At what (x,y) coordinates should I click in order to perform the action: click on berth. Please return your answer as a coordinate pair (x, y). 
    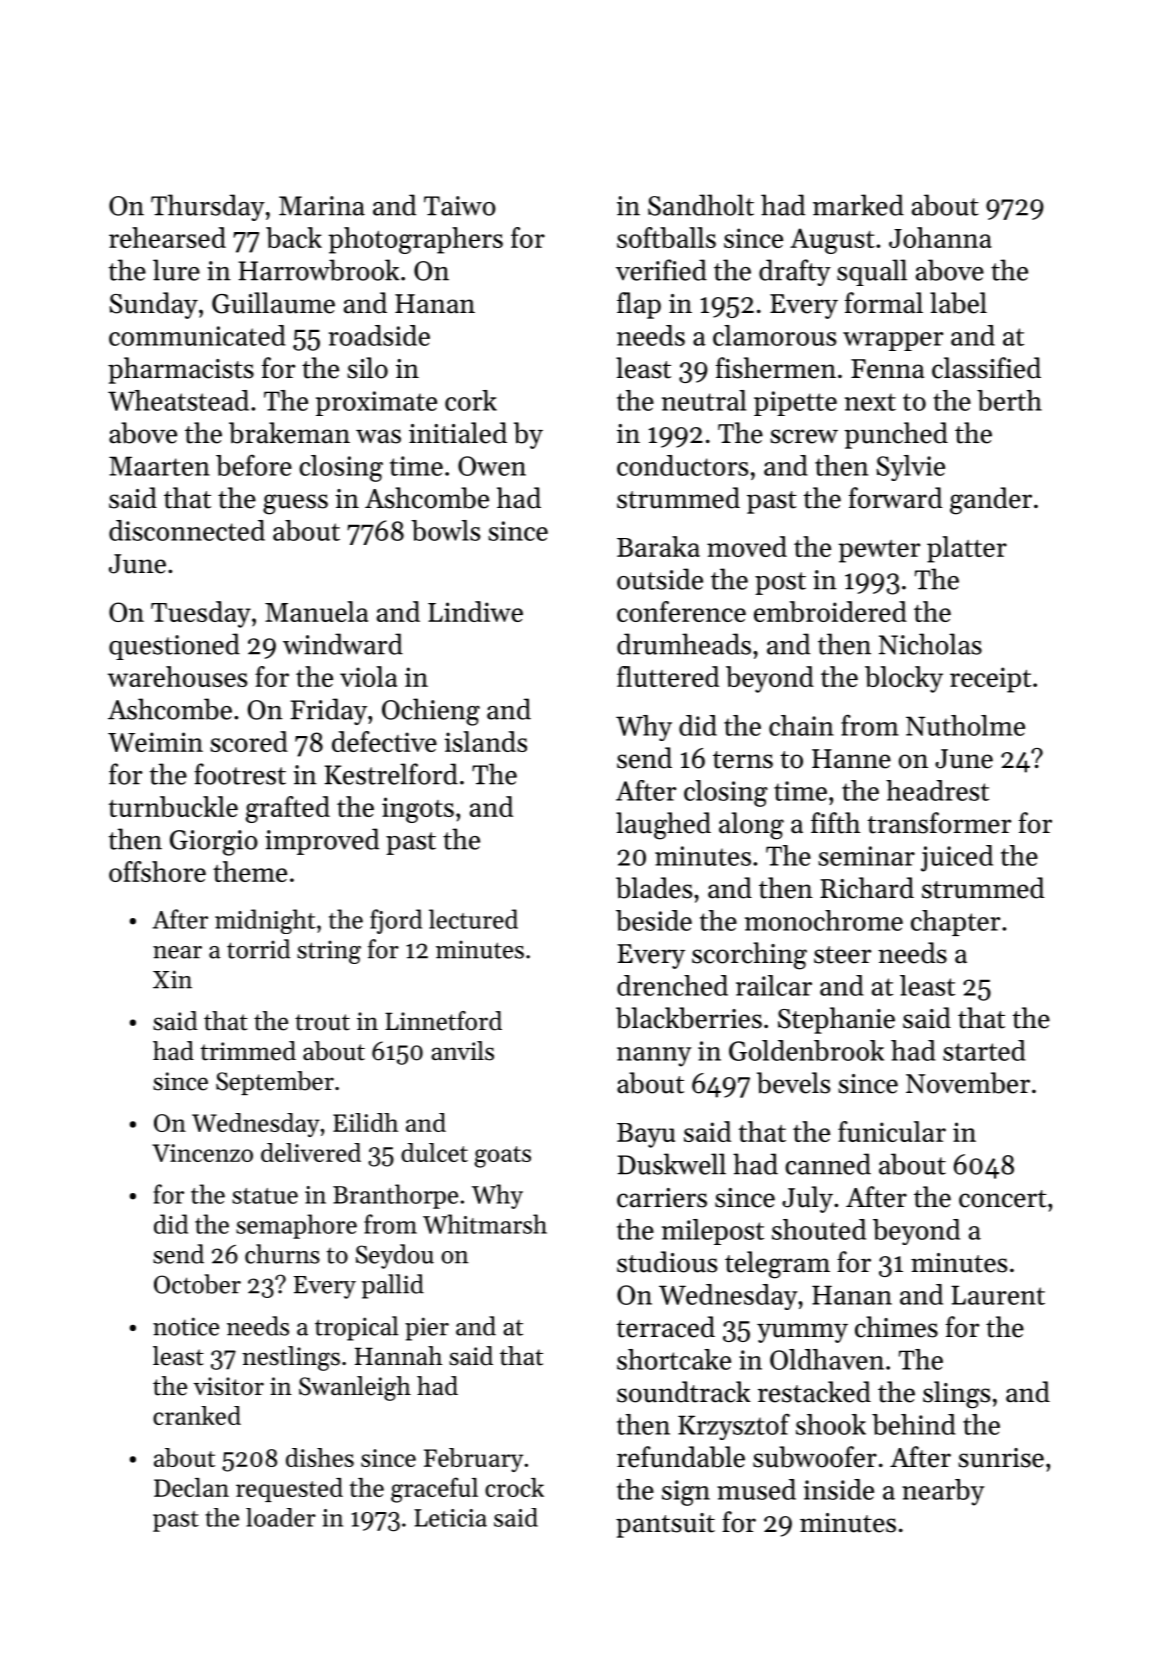
    Looking at the image, I should click on (1009, 400).
